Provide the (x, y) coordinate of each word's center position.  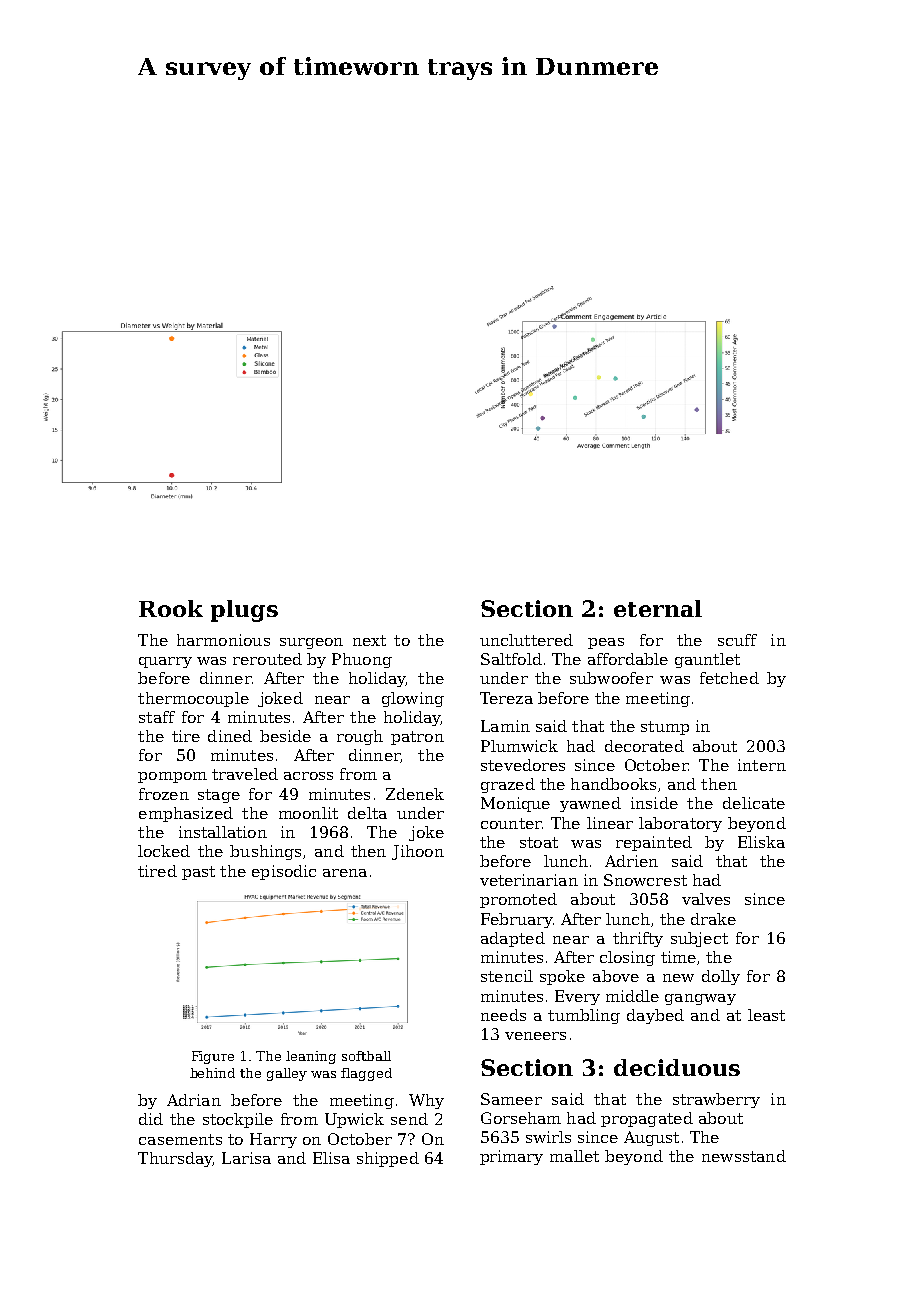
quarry (165, 662)
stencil (507, 976)
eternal (658, 608)
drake (713, 919)
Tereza (506, 698)
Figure (213, 1057)
